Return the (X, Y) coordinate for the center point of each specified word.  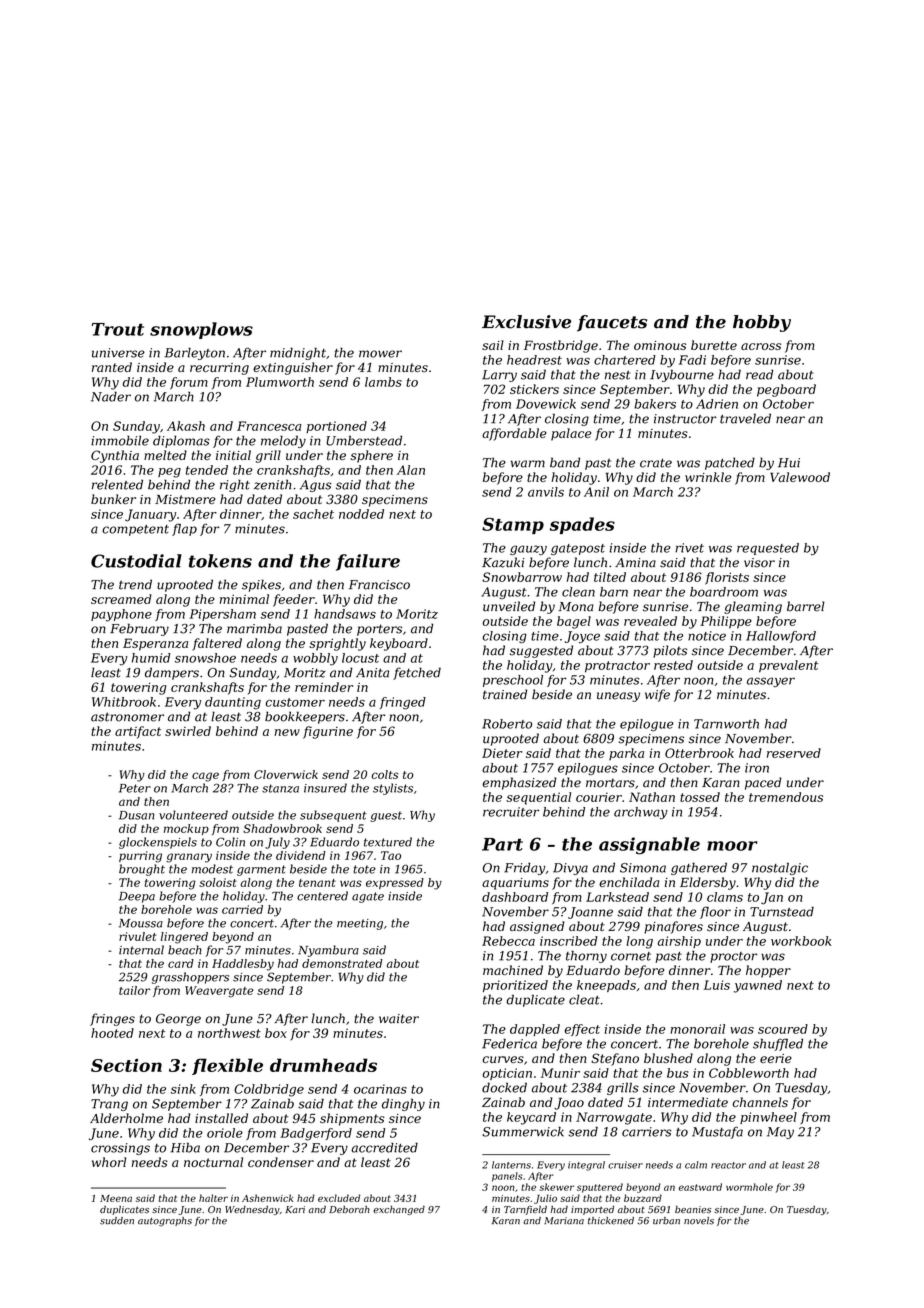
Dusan (137, 815)
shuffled (778, 1044)
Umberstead (364, 440)
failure (368, 562)
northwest (229, 1033)
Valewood (800, 477)
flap (184, 529)
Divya (570, 869)
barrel (806, 606)
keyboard (399, 644)
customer (295, 702)
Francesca (269, 426)
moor (732, 846)
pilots (670, 651)
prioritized (515, 986)
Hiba (185, 1147)
